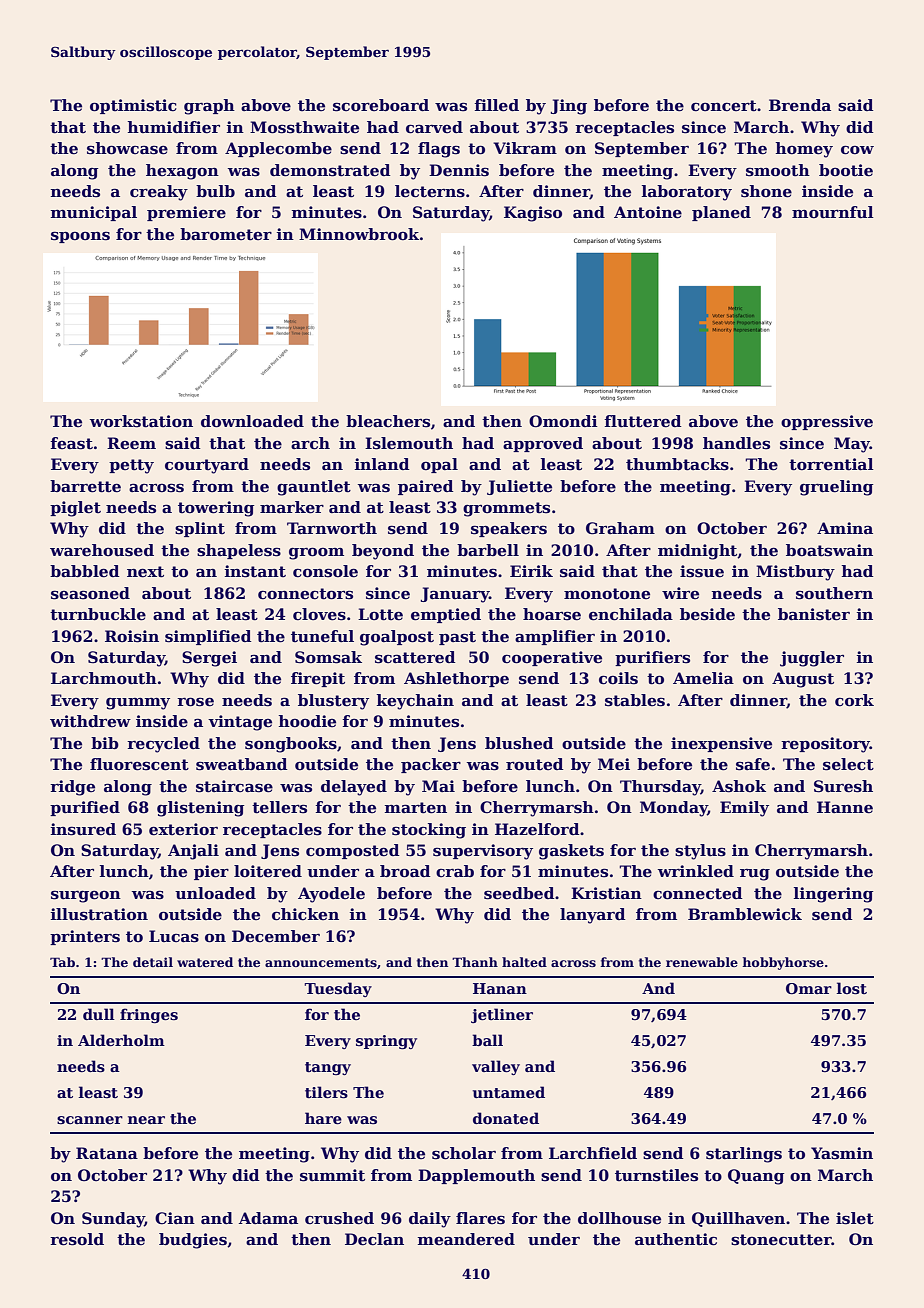  What do you see at coordinates (98, 614) in the screenshot?
I see `turnbuckle` at bounding box center [98, 614].
